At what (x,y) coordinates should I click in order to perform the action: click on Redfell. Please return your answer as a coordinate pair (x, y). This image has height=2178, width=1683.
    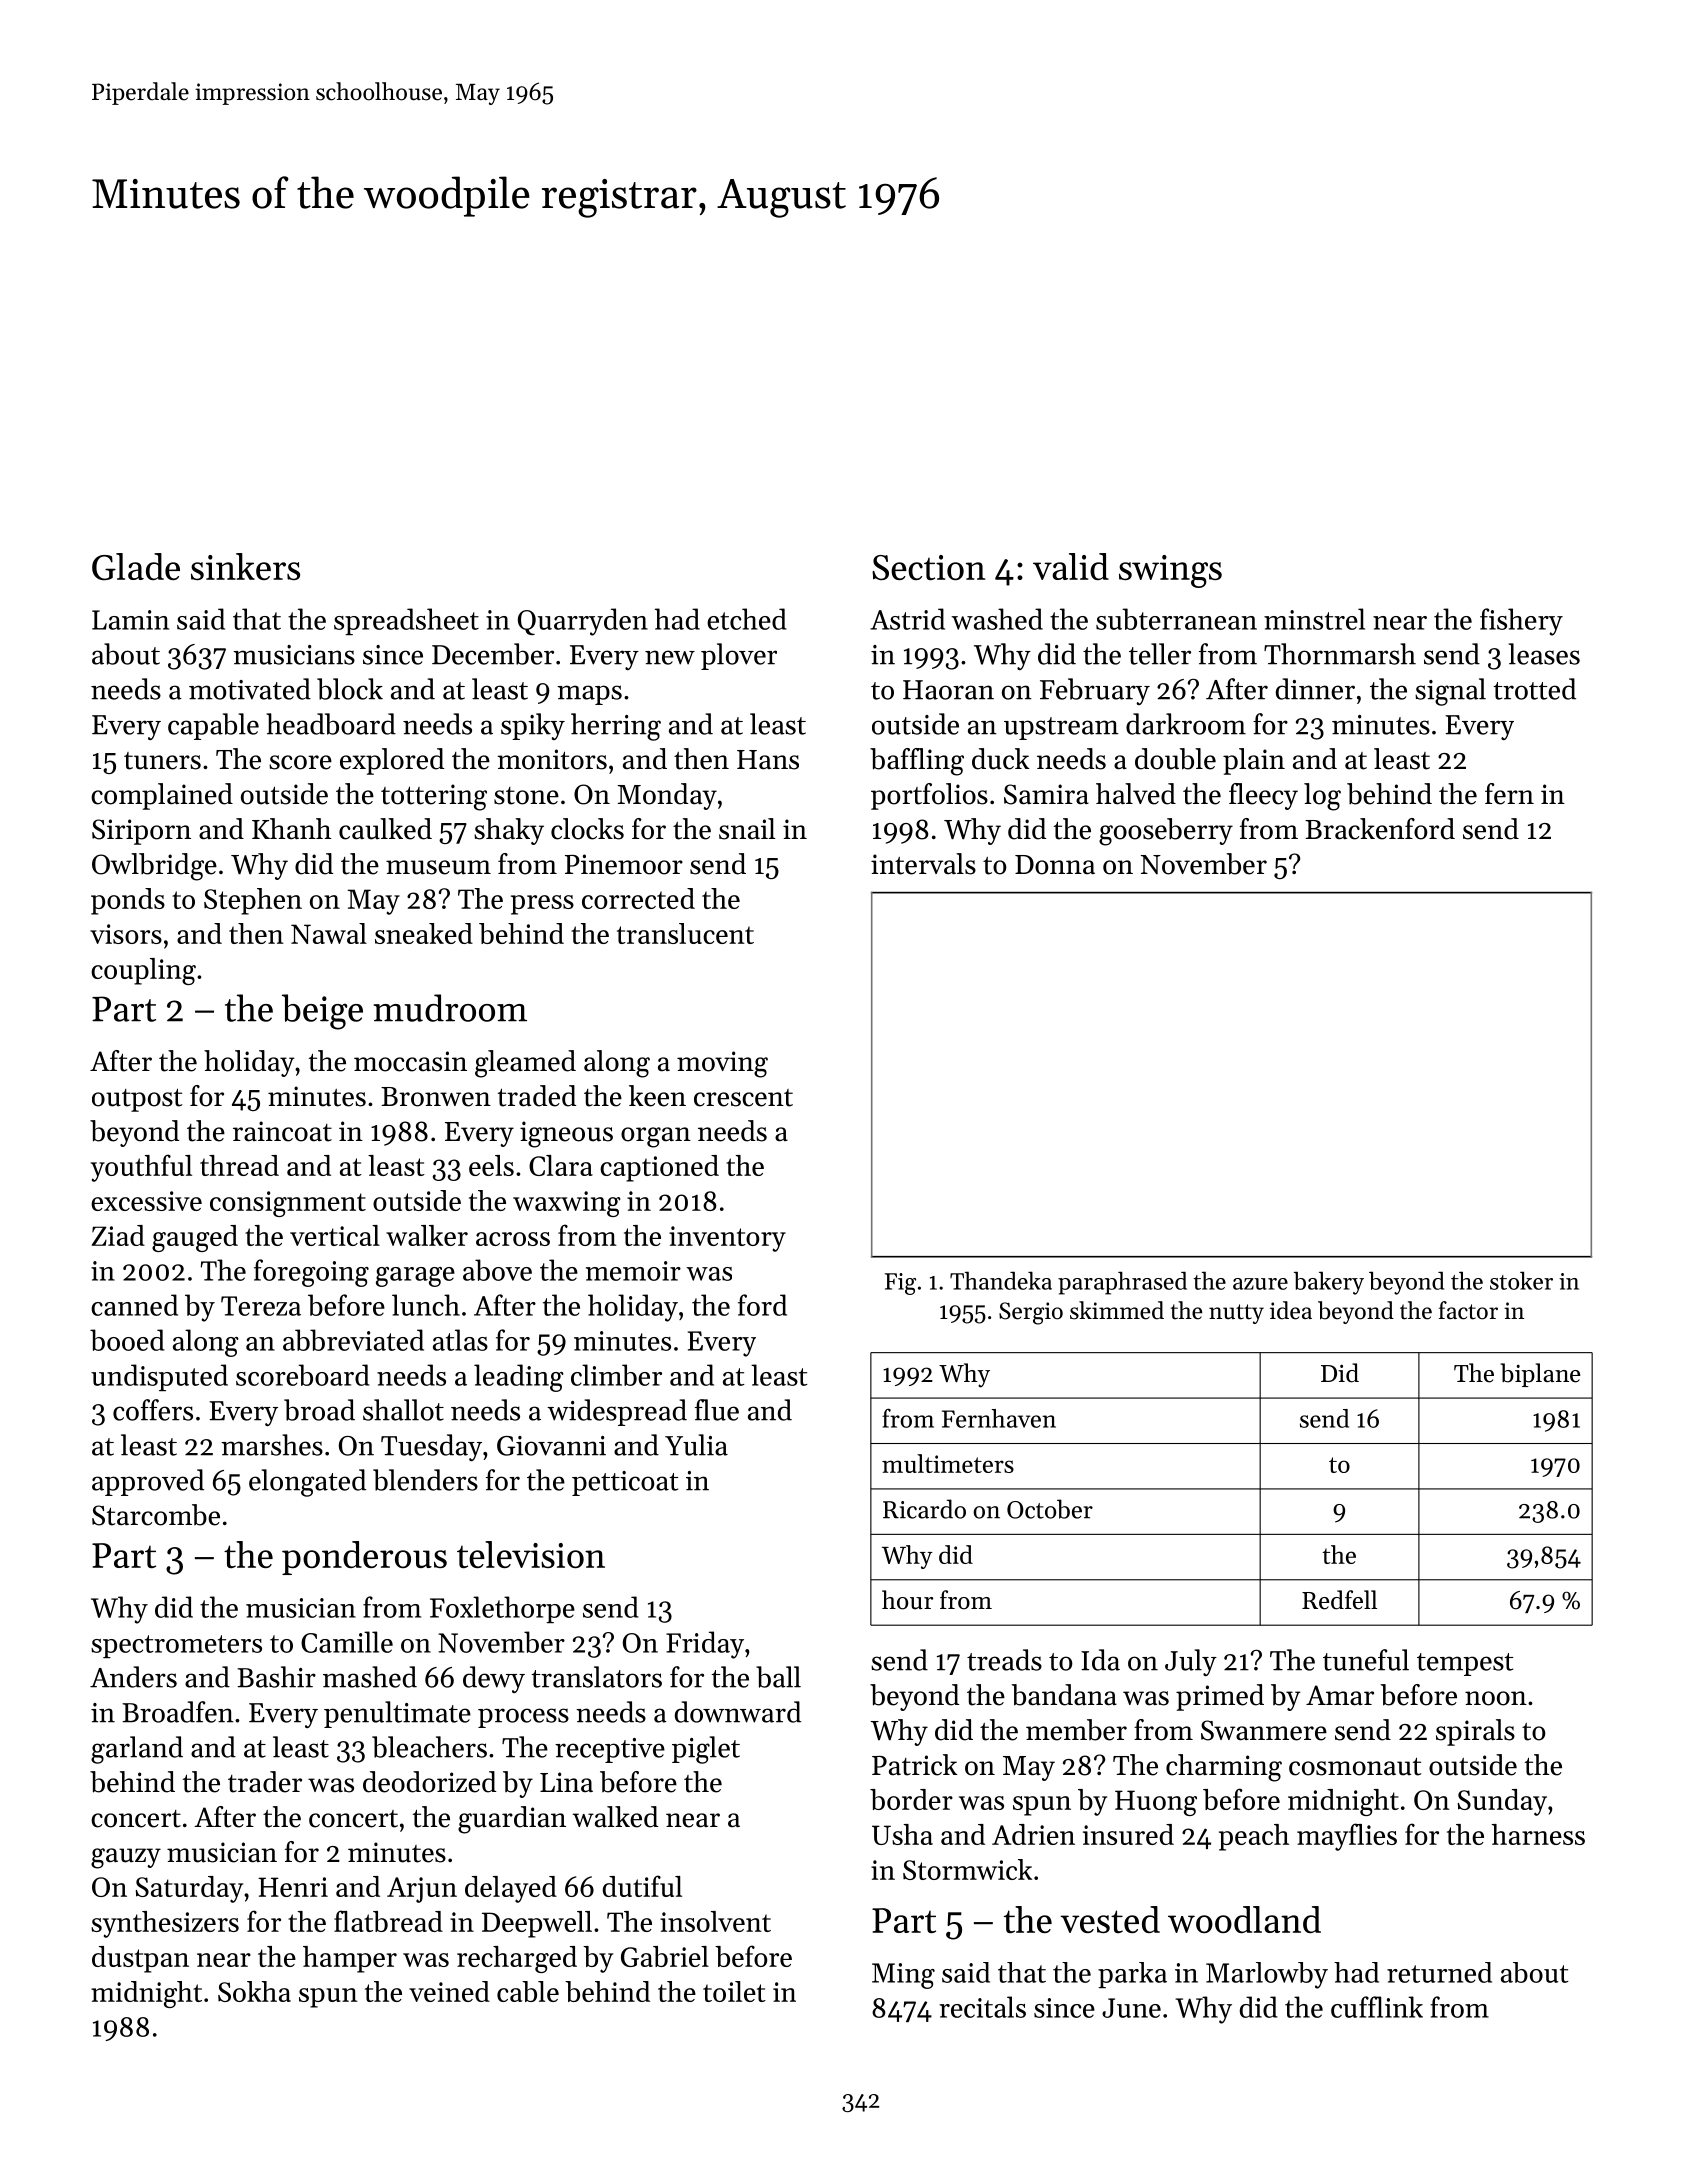
    Looking at the image, I should click on (1339, 1600).
